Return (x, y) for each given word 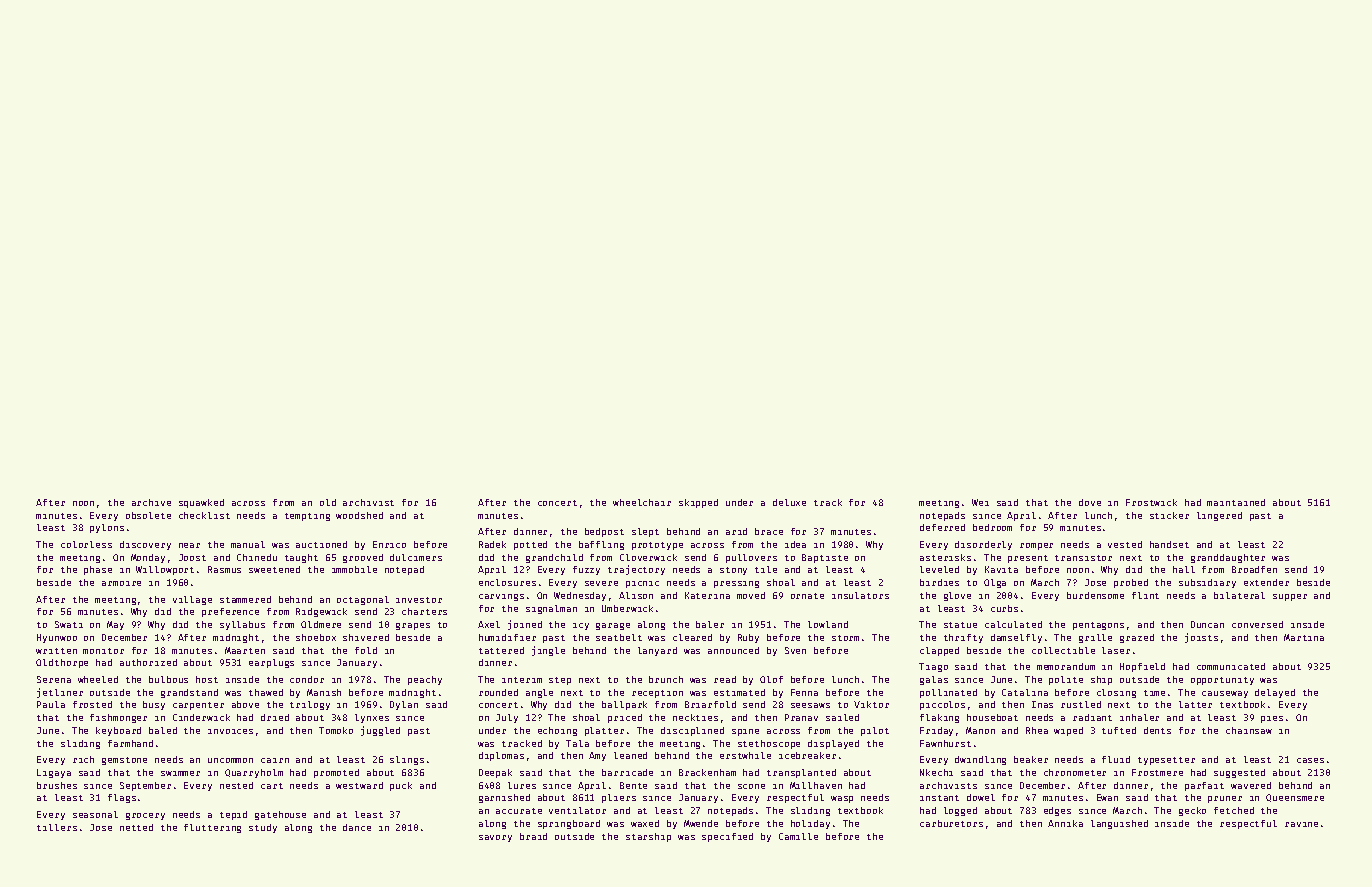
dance (357, 827)
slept (645, 532)
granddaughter (1228, 558)
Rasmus (224, 569)
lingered (1219, 516)
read (725, 679)
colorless (86, 544)
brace (769, 531)
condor (307, 679)
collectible (1063, 650)
